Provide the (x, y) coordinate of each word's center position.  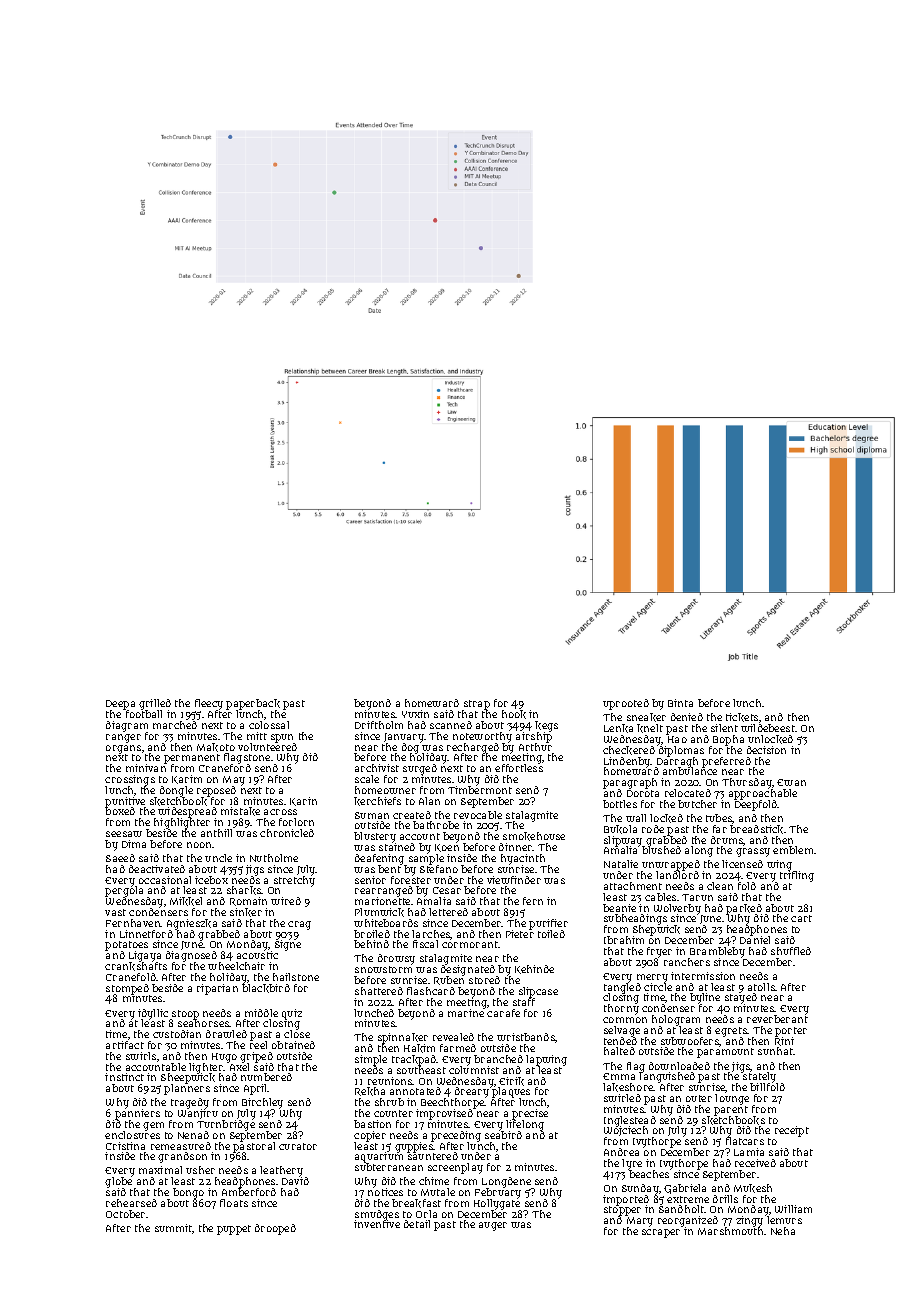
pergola (124, 892)
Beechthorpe (453, 1104)
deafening (379, 859)
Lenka (618, 728)
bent (389, 869)
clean (720, 886)
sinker (246, 912)
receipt (792, 1131)
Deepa (120, 705)
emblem (793, 850)
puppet (234, 1230)
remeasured (181, 1146)
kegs (546, 726)
